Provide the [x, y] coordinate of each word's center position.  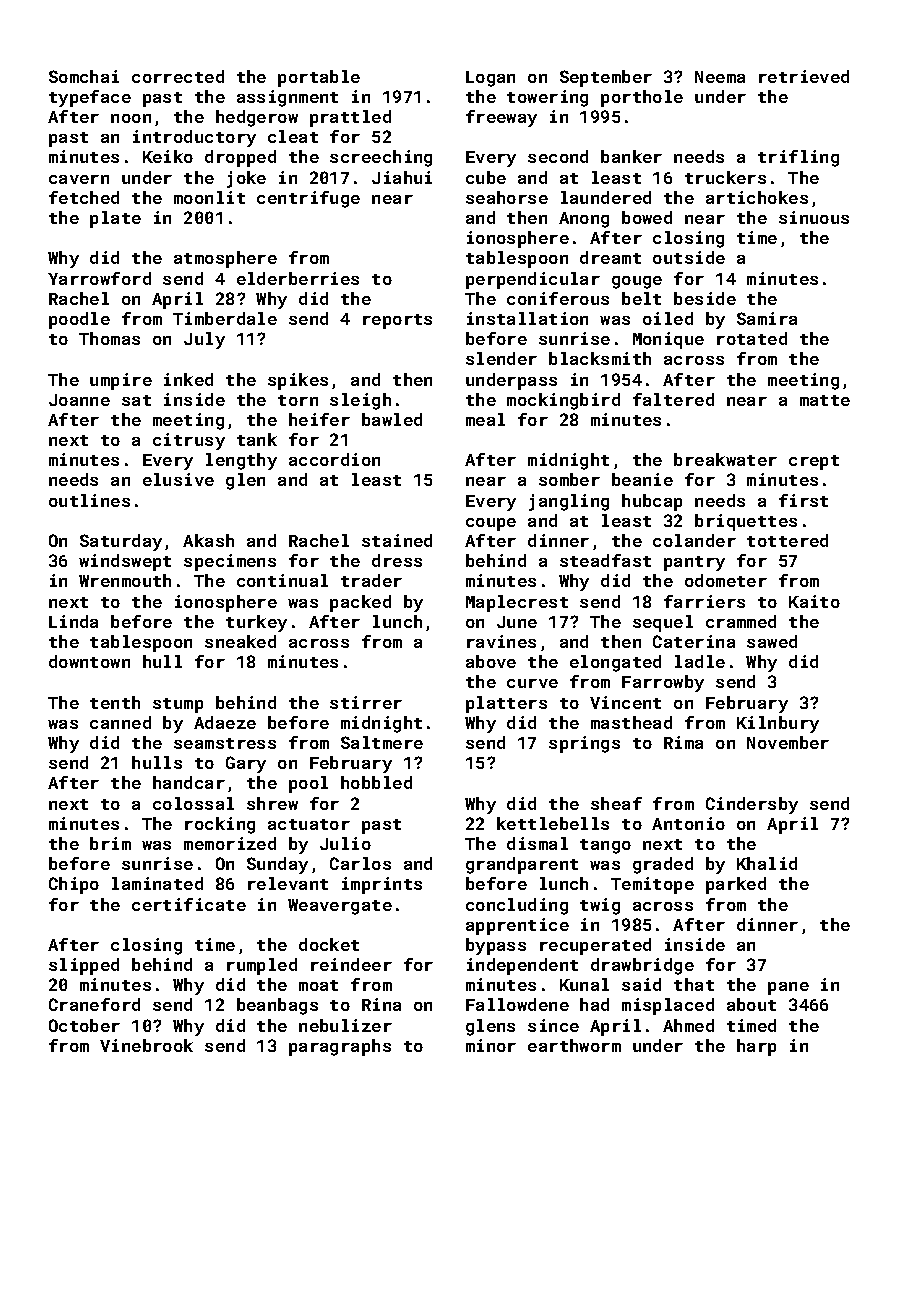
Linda [73, 621]
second [558, 156]
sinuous [814, 217]
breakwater [725, 459]
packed [360, 603]
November [788, 742]
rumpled [262, 966]
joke [246, 179]
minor [491, 1045]
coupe [491, 524]
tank [257, 439]
